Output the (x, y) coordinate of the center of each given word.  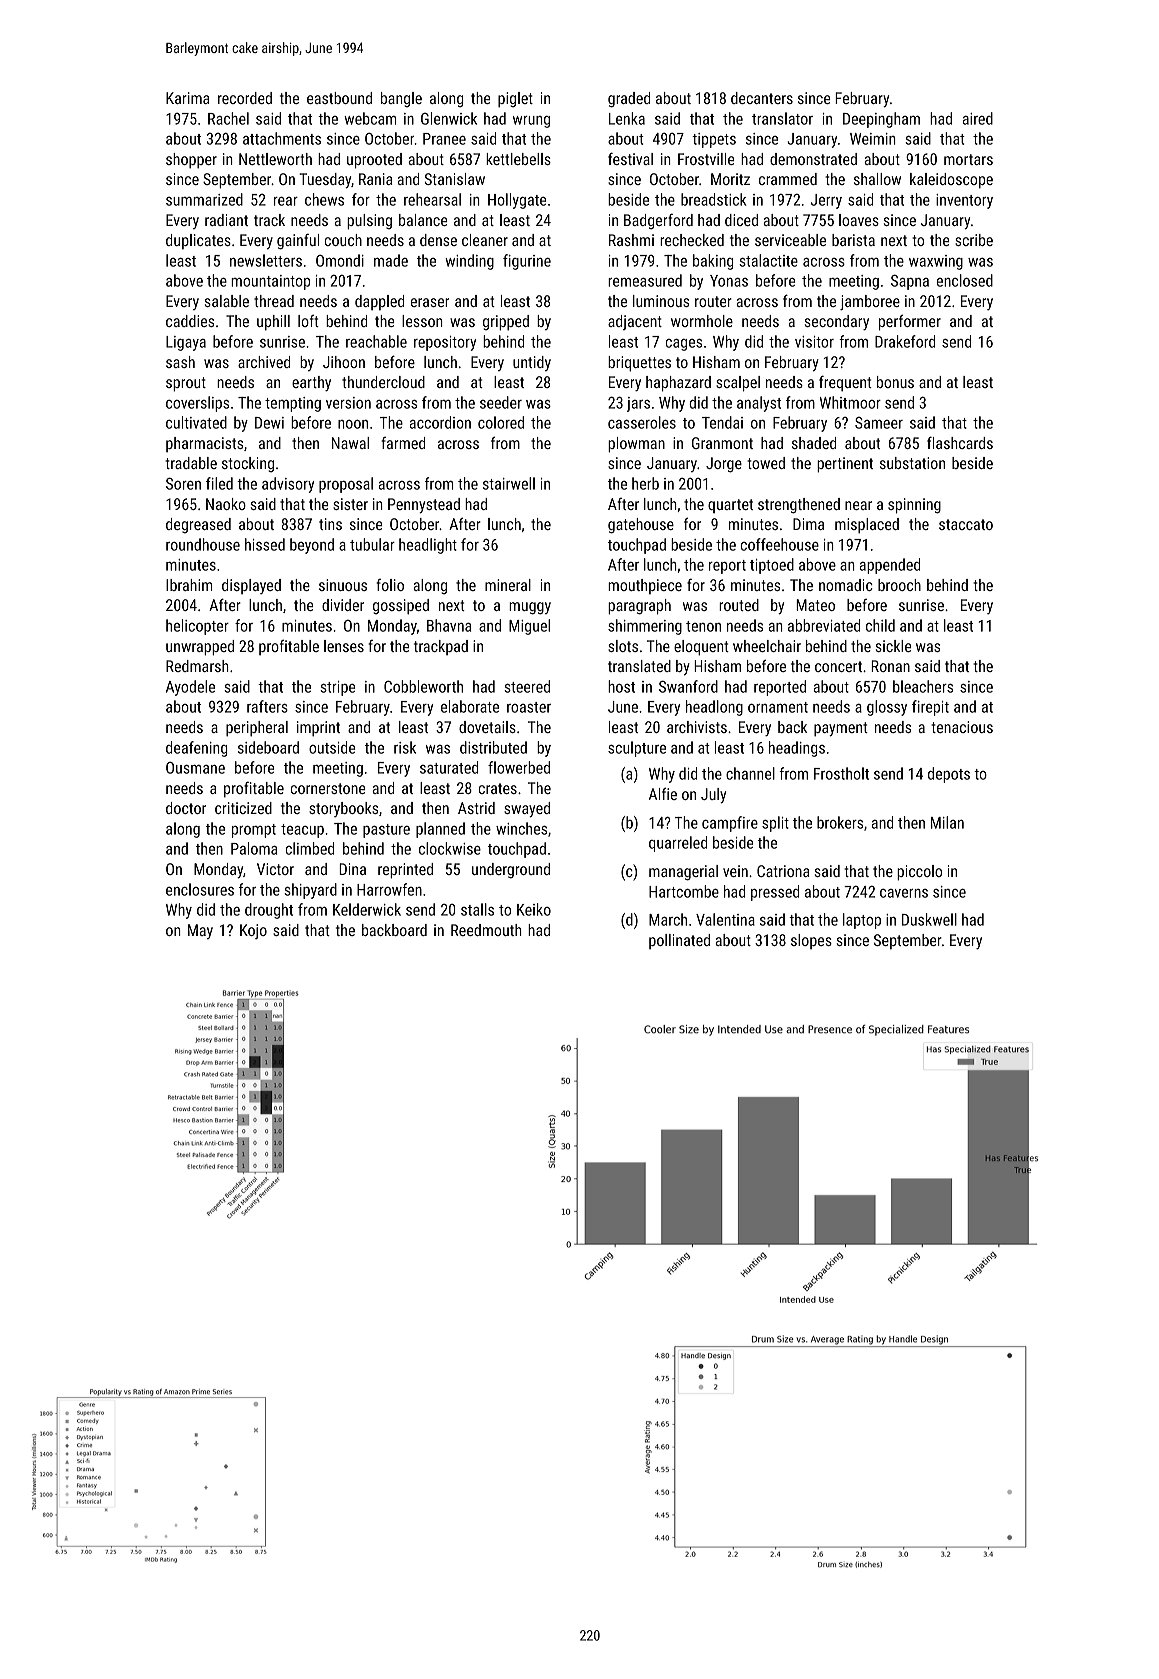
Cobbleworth (423, 686)
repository (445, 343)
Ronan (890, 666)
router (713, 301)
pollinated (679, 941)
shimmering (645, 627)
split (775, 824)
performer (910, 322)
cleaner (485, 240)
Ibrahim (189, 585)
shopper (191, 161)
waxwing (936, 262)
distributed (493, 747)
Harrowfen (389, 889)
